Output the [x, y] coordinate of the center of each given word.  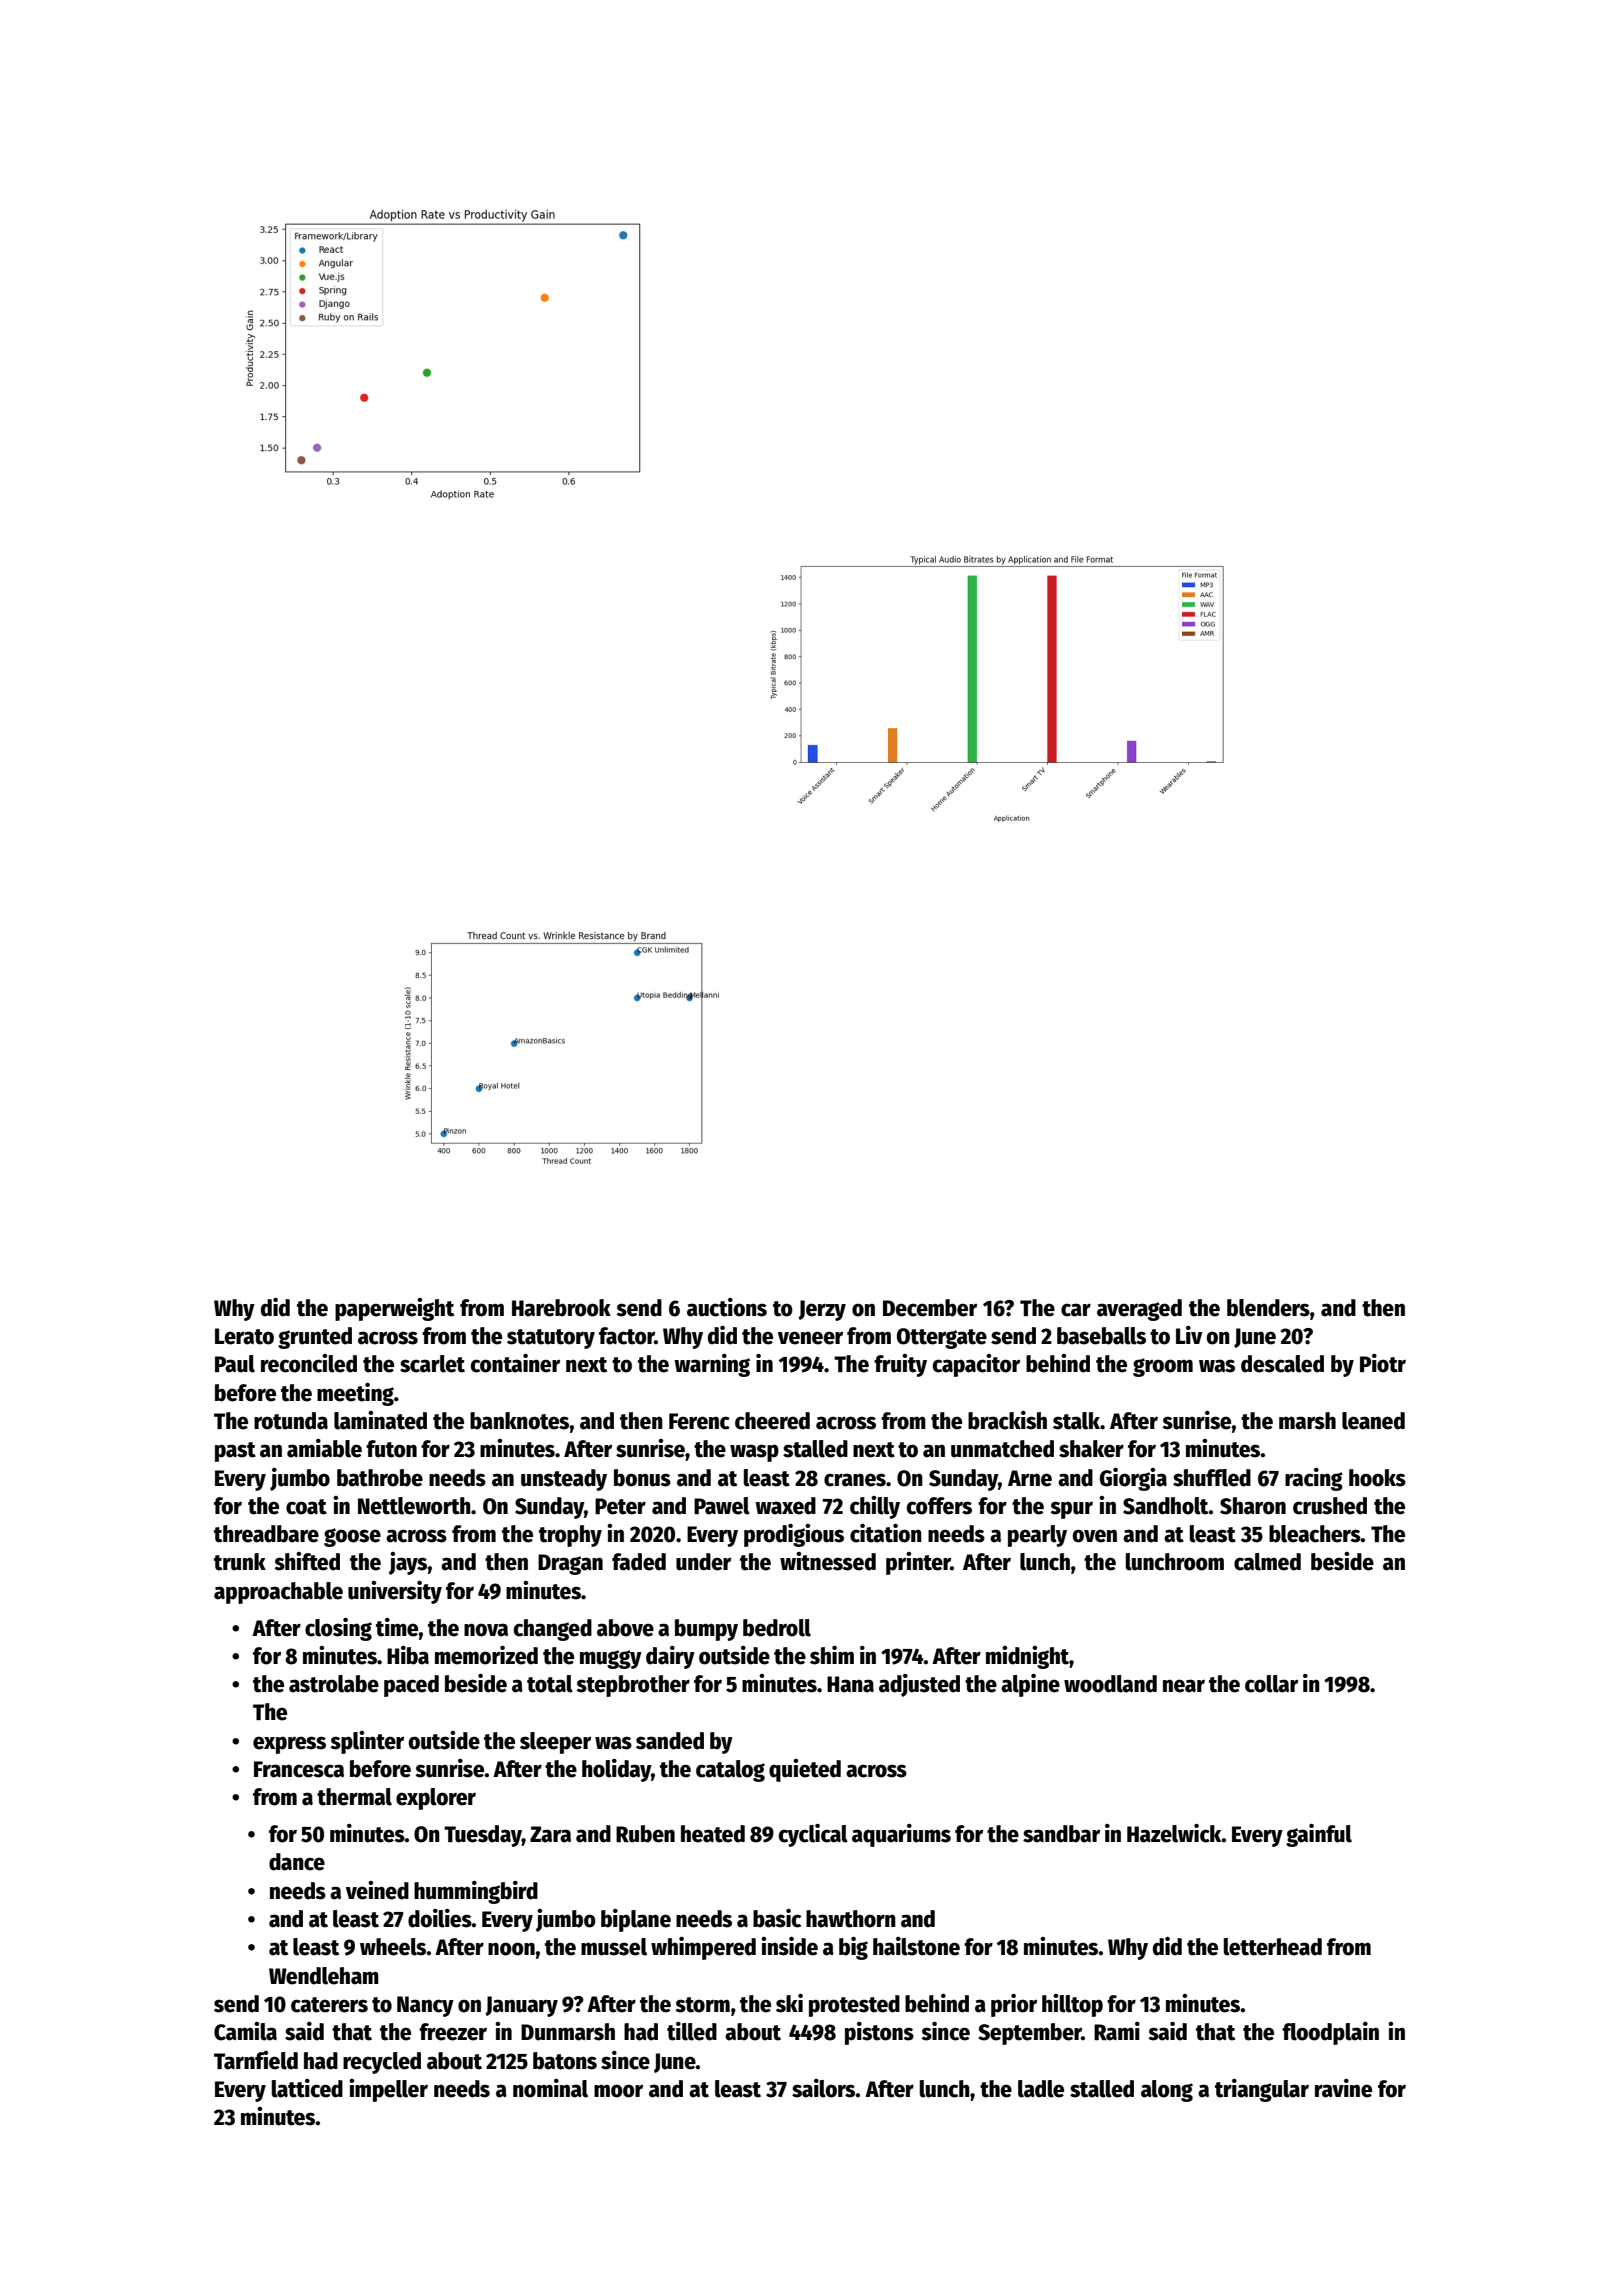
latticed [307, 2088]
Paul [235, 1364]
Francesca [299, 1769]
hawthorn [851, 1919]
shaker [1091, 1449]
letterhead [1273, 1947]
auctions [727, 1307]
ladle [1041, 2089]
